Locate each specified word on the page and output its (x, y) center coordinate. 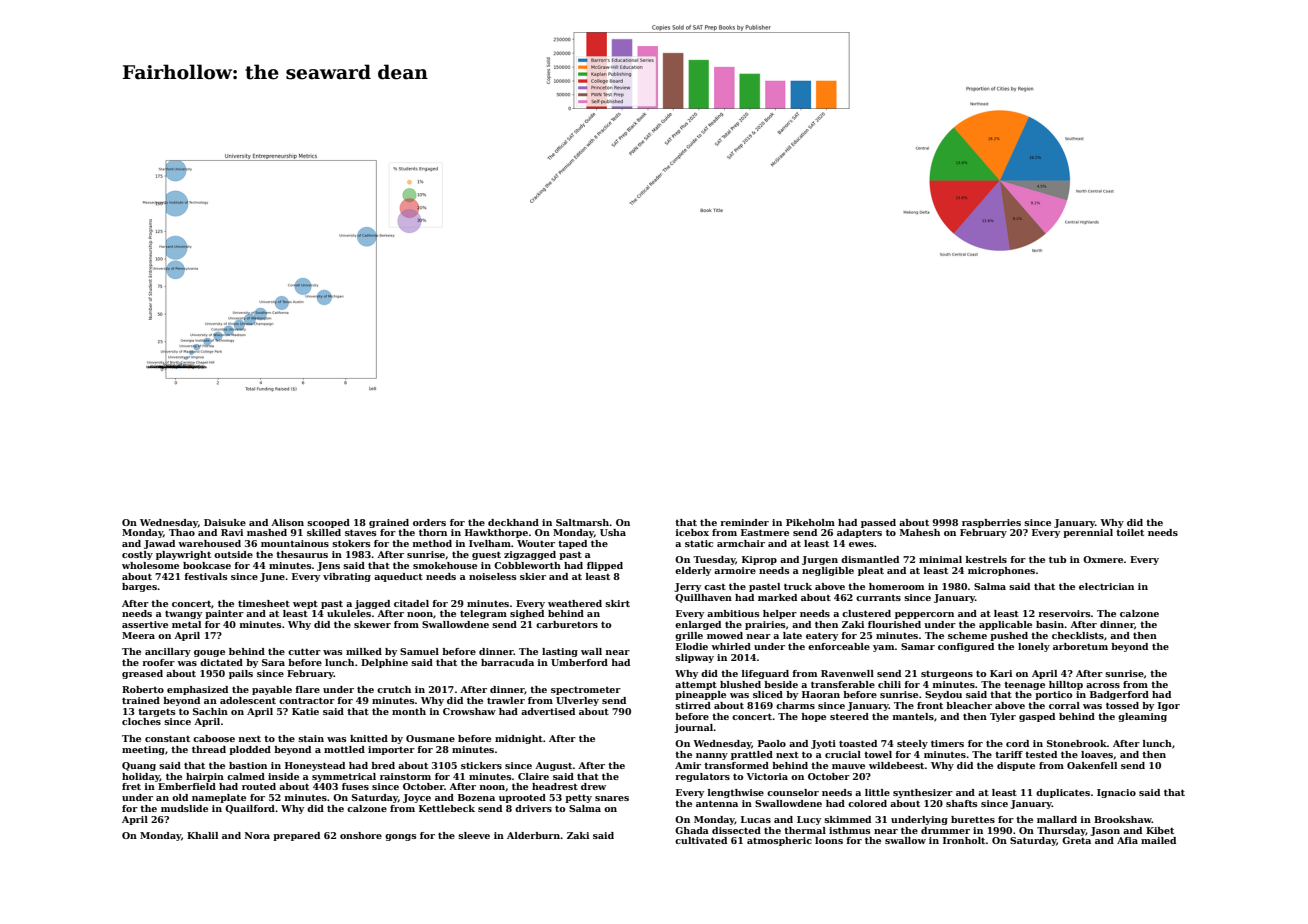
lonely (1034, 647)
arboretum (1080, 646)
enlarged (698, 625)
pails (241, 674)
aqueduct (398, 577)
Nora (257, 835)
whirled (731, 646)
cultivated (701, 840)
